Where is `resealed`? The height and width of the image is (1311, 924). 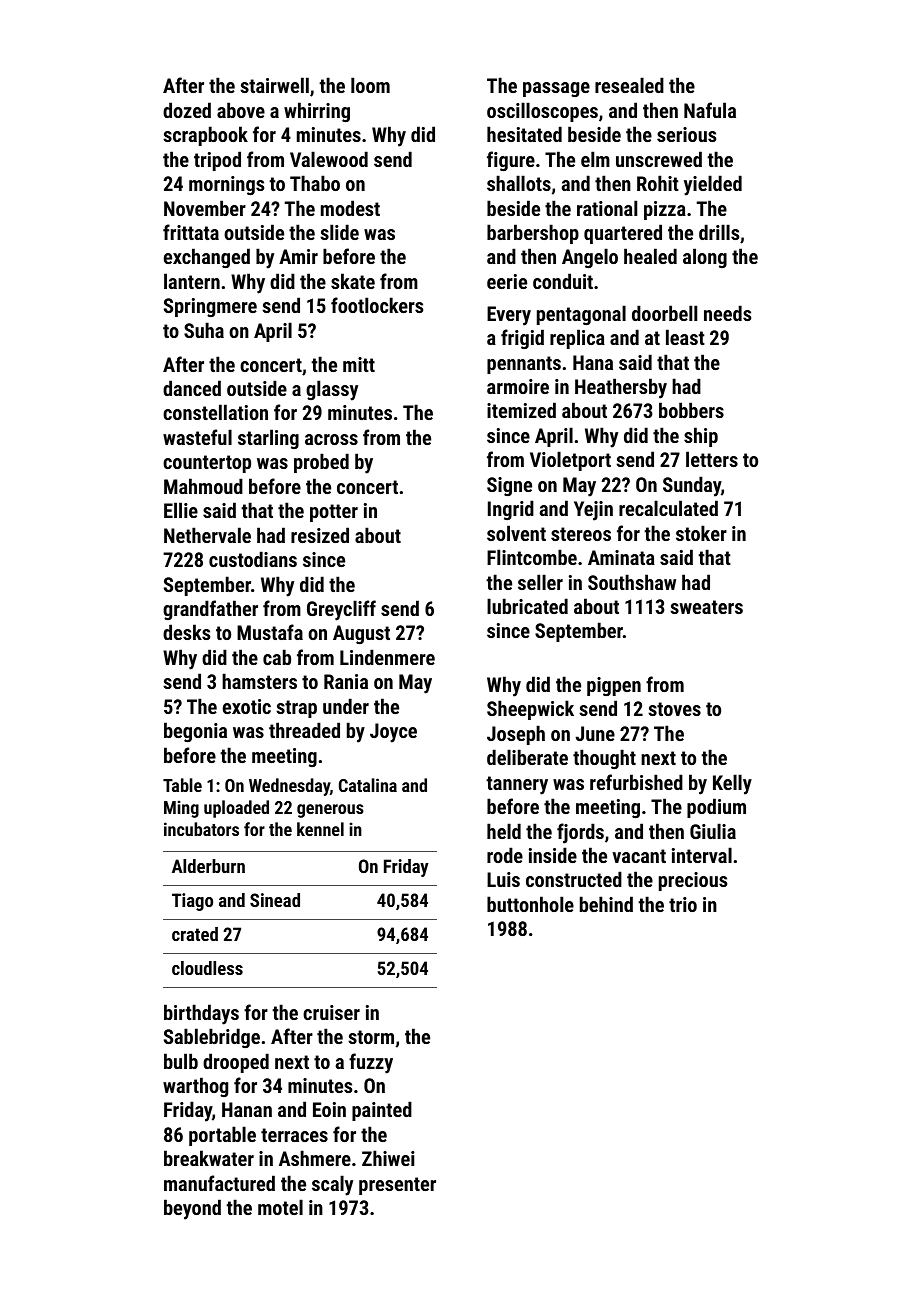 resealed is located at coordinates (629, 85).
